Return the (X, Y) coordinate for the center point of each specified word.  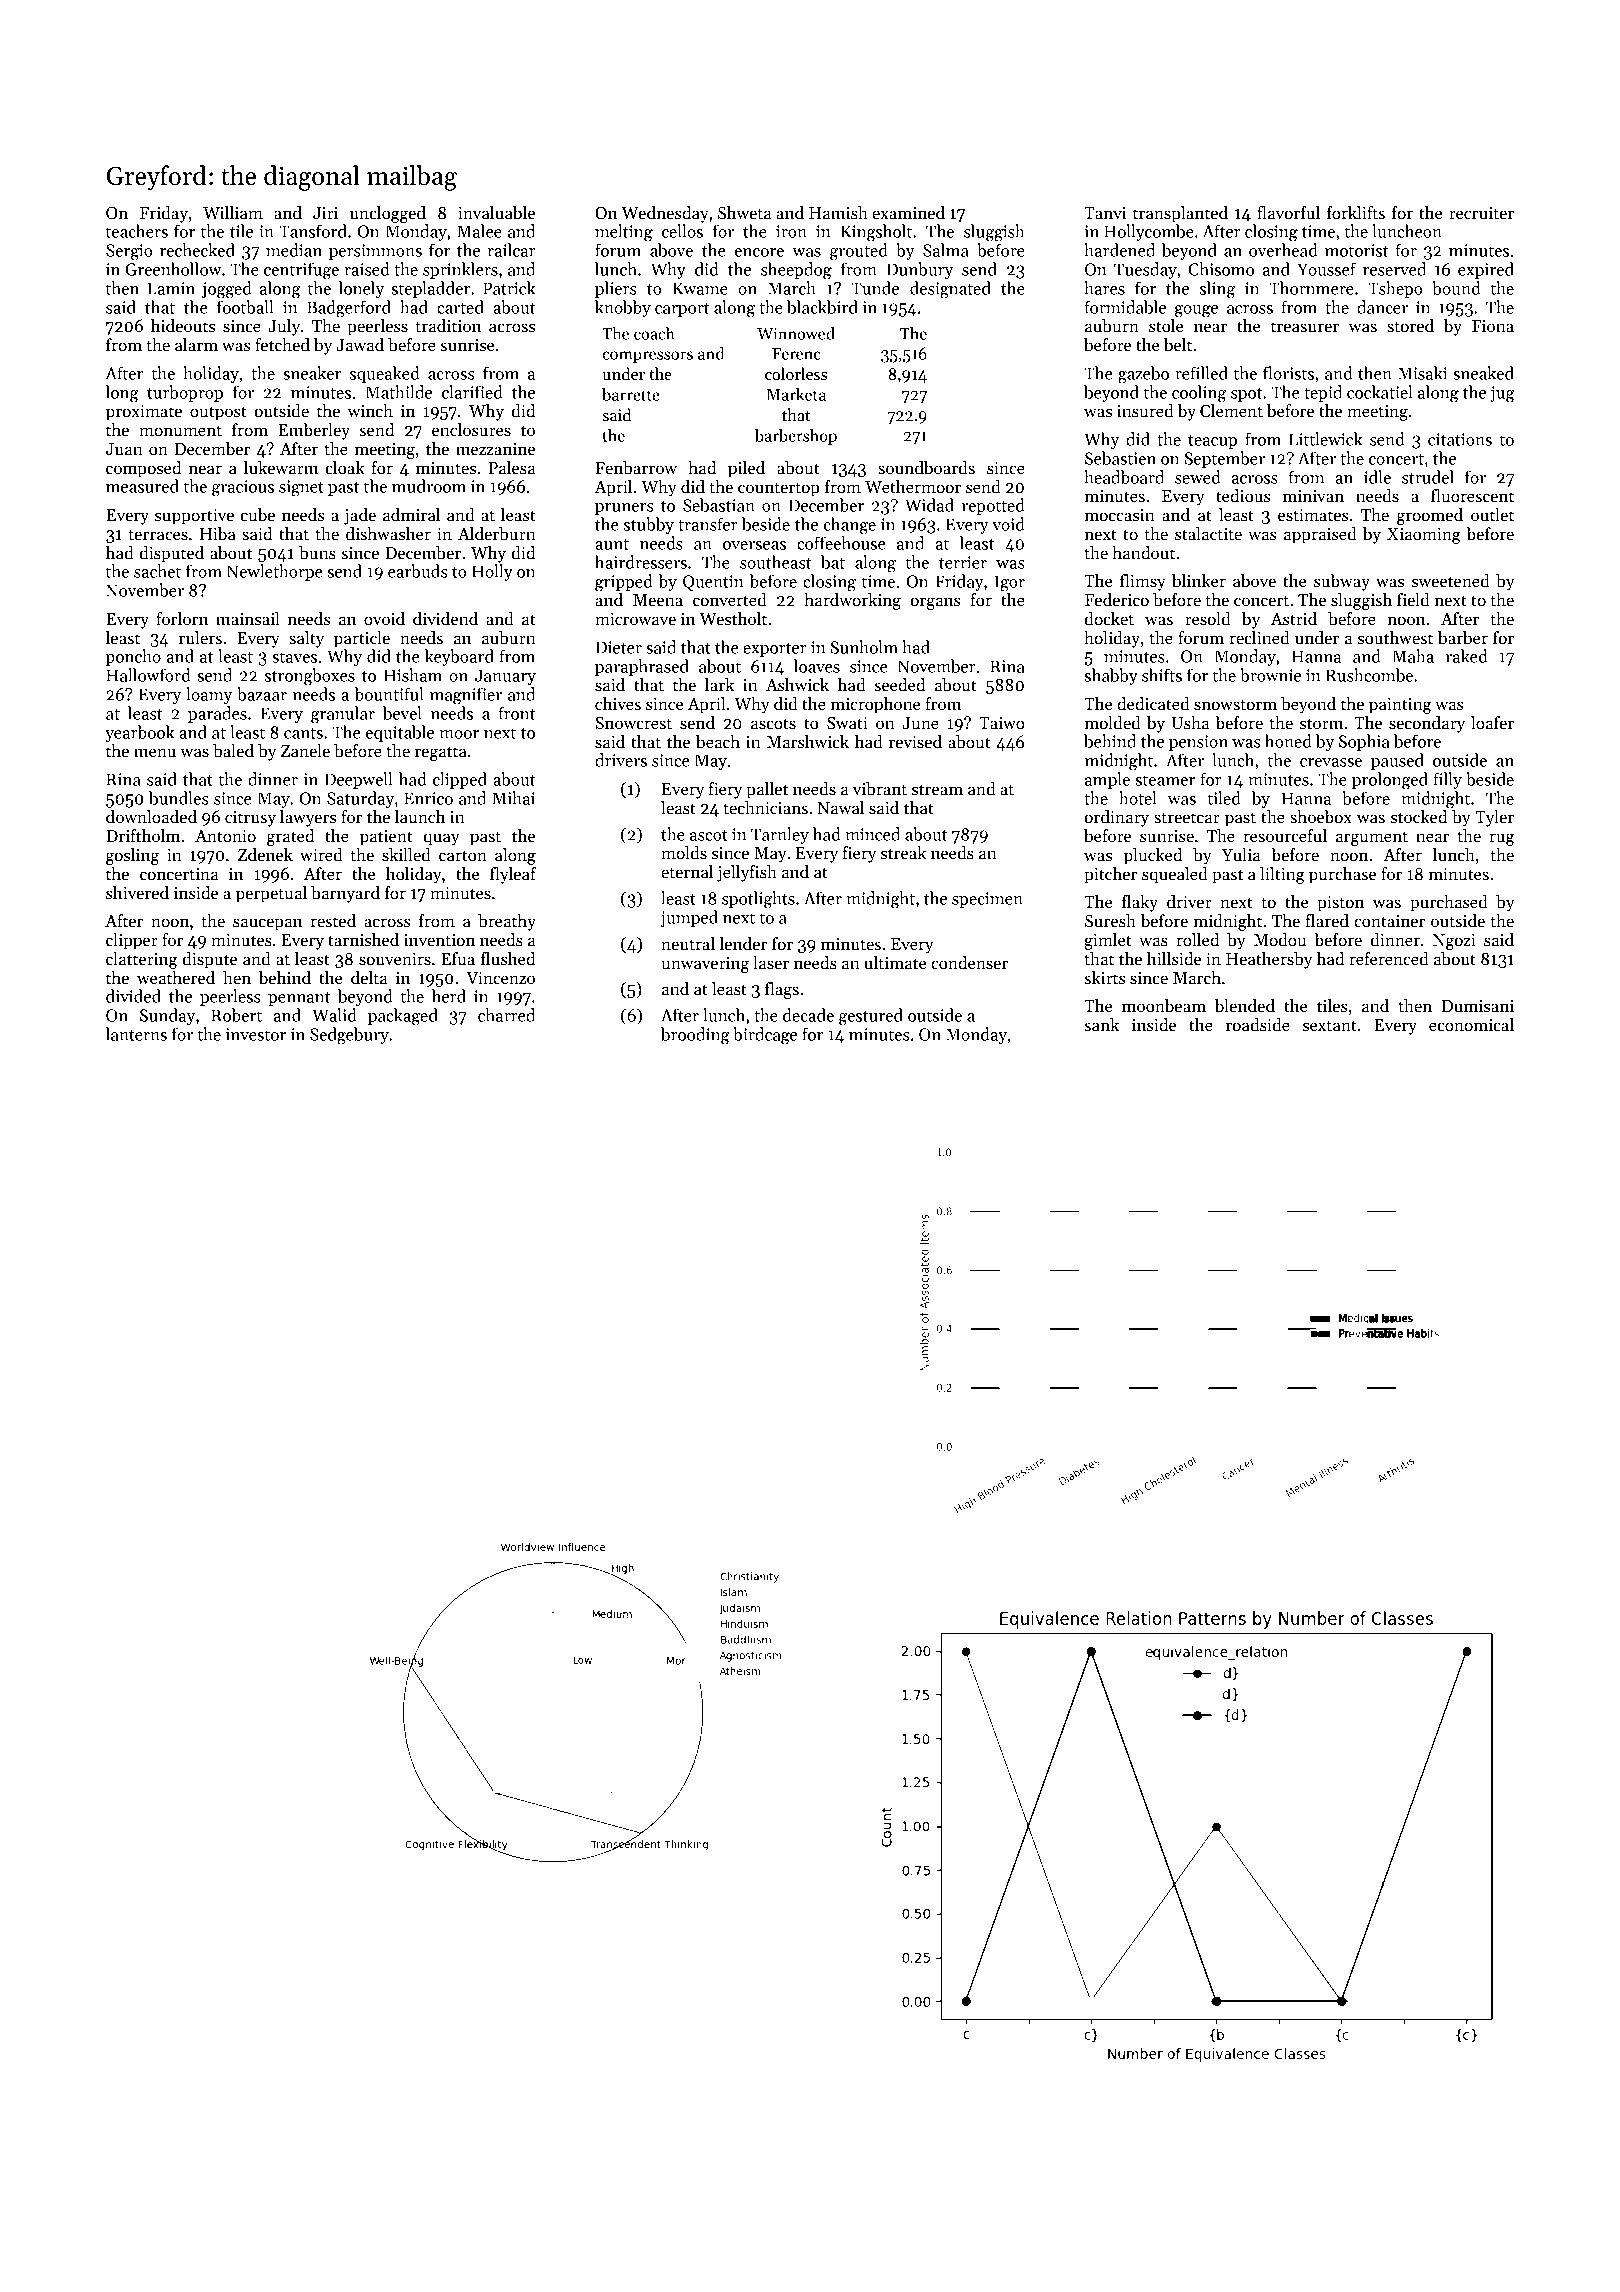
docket (1109, 619)
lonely (361, 289)
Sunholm (864, 647)
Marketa (796, 394)
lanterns (136, 1034)
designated (950, 290)
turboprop (185, 393)
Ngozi (1454, 942)
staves (294, 657)
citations (1460, 439)
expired (1486, 270)
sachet (157, 571)
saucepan (267, 924)
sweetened (1451, 581)
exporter (775, 650)
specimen (987, 900)
